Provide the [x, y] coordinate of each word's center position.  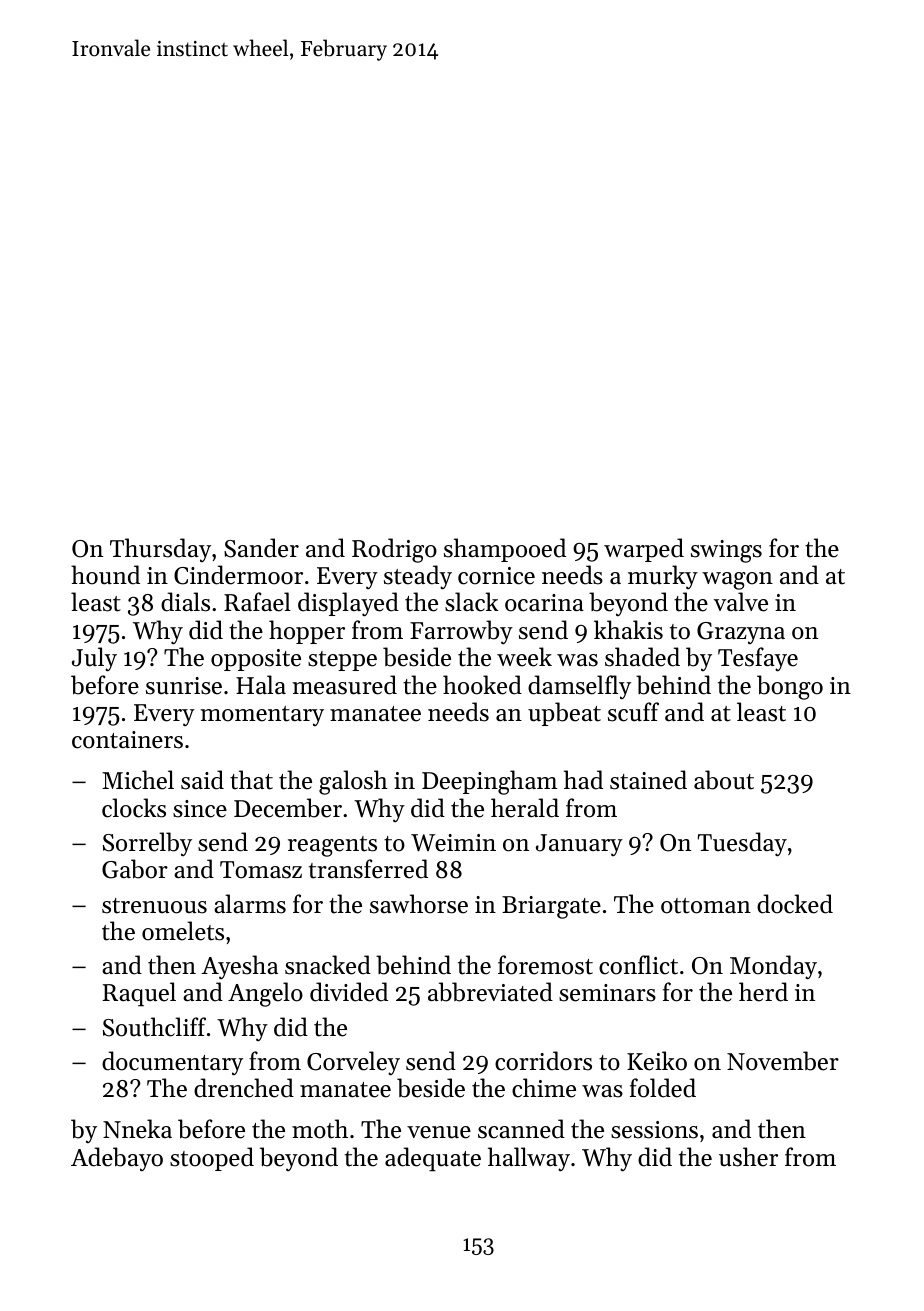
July [94, 659]
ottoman [706, 906]
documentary [172, 1063]
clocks [134, 808]
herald [525, 808]
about [724, 780]
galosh [353, 782]
